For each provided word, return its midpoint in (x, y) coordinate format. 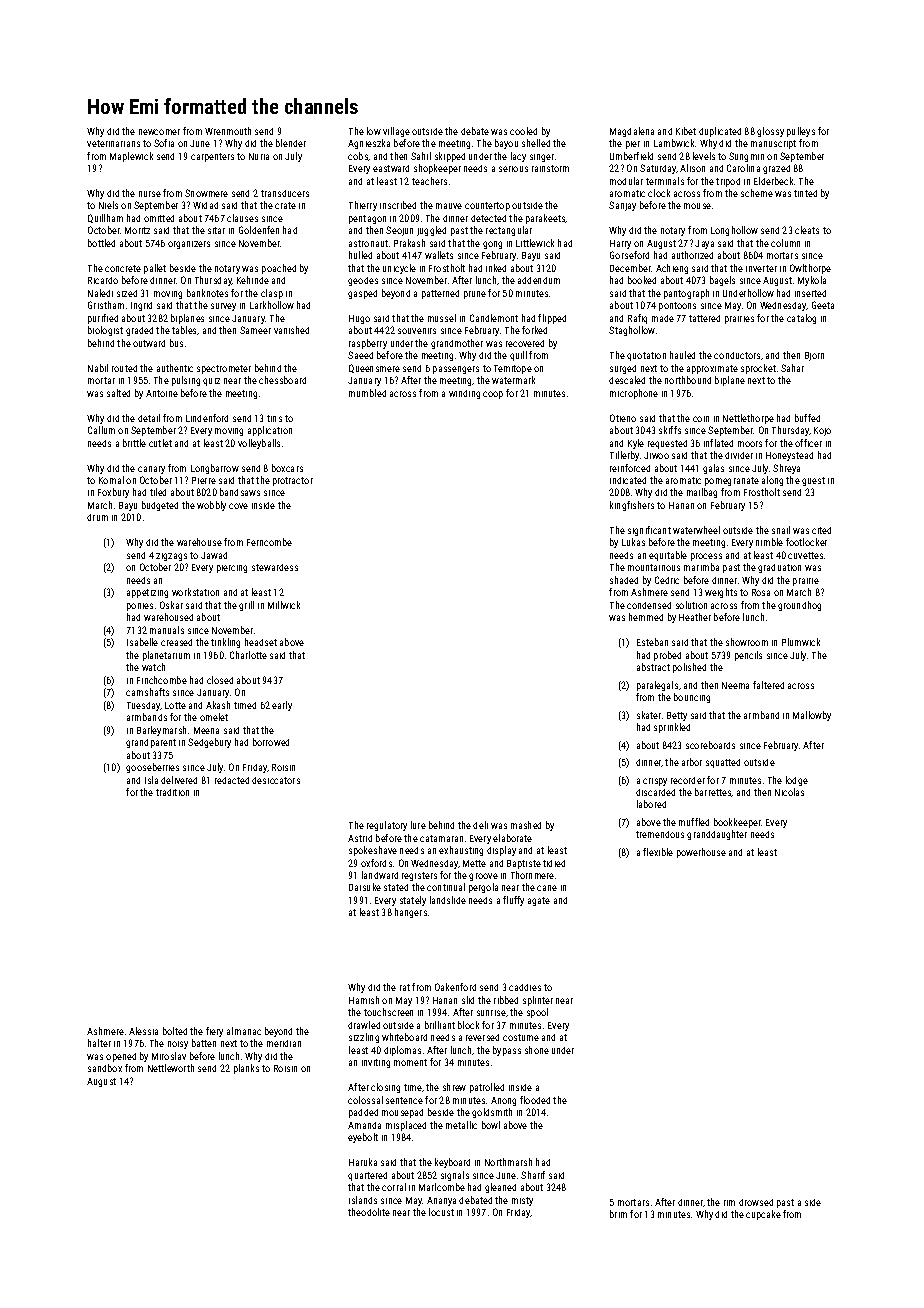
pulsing (186, 381)
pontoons (677, 306)
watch (153, 667)
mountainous (654, 567)
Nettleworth (171, 1068)
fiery (214, 1032)
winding (464, 394)
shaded (624, 580)
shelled (536, 143)
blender (291, 143)
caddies (525, 987)
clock (659, 193)
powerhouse (701, 853)
